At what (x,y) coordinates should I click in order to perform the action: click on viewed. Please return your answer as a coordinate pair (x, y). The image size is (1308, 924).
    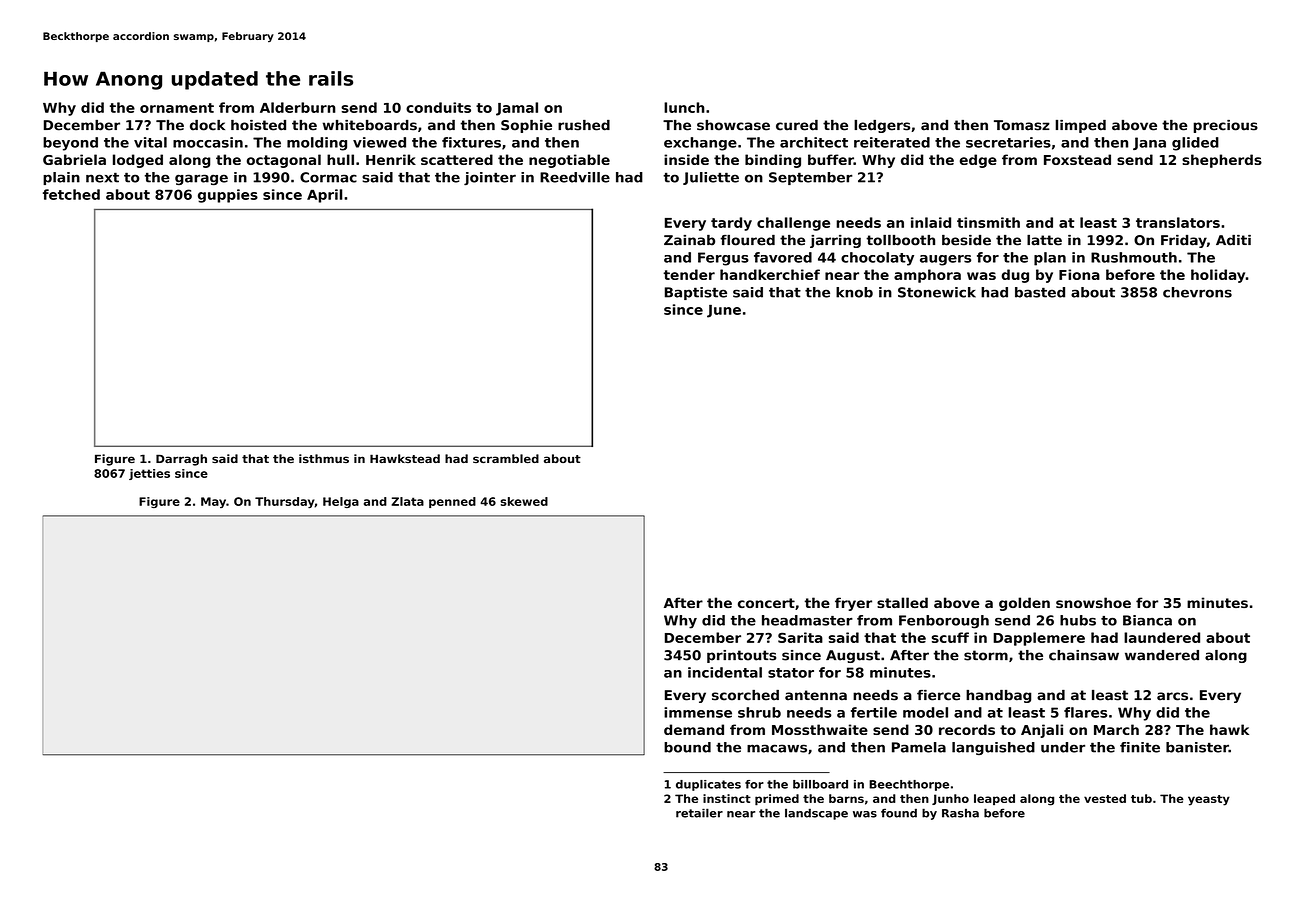
    Looking at the image, I should click on (379, 142).
